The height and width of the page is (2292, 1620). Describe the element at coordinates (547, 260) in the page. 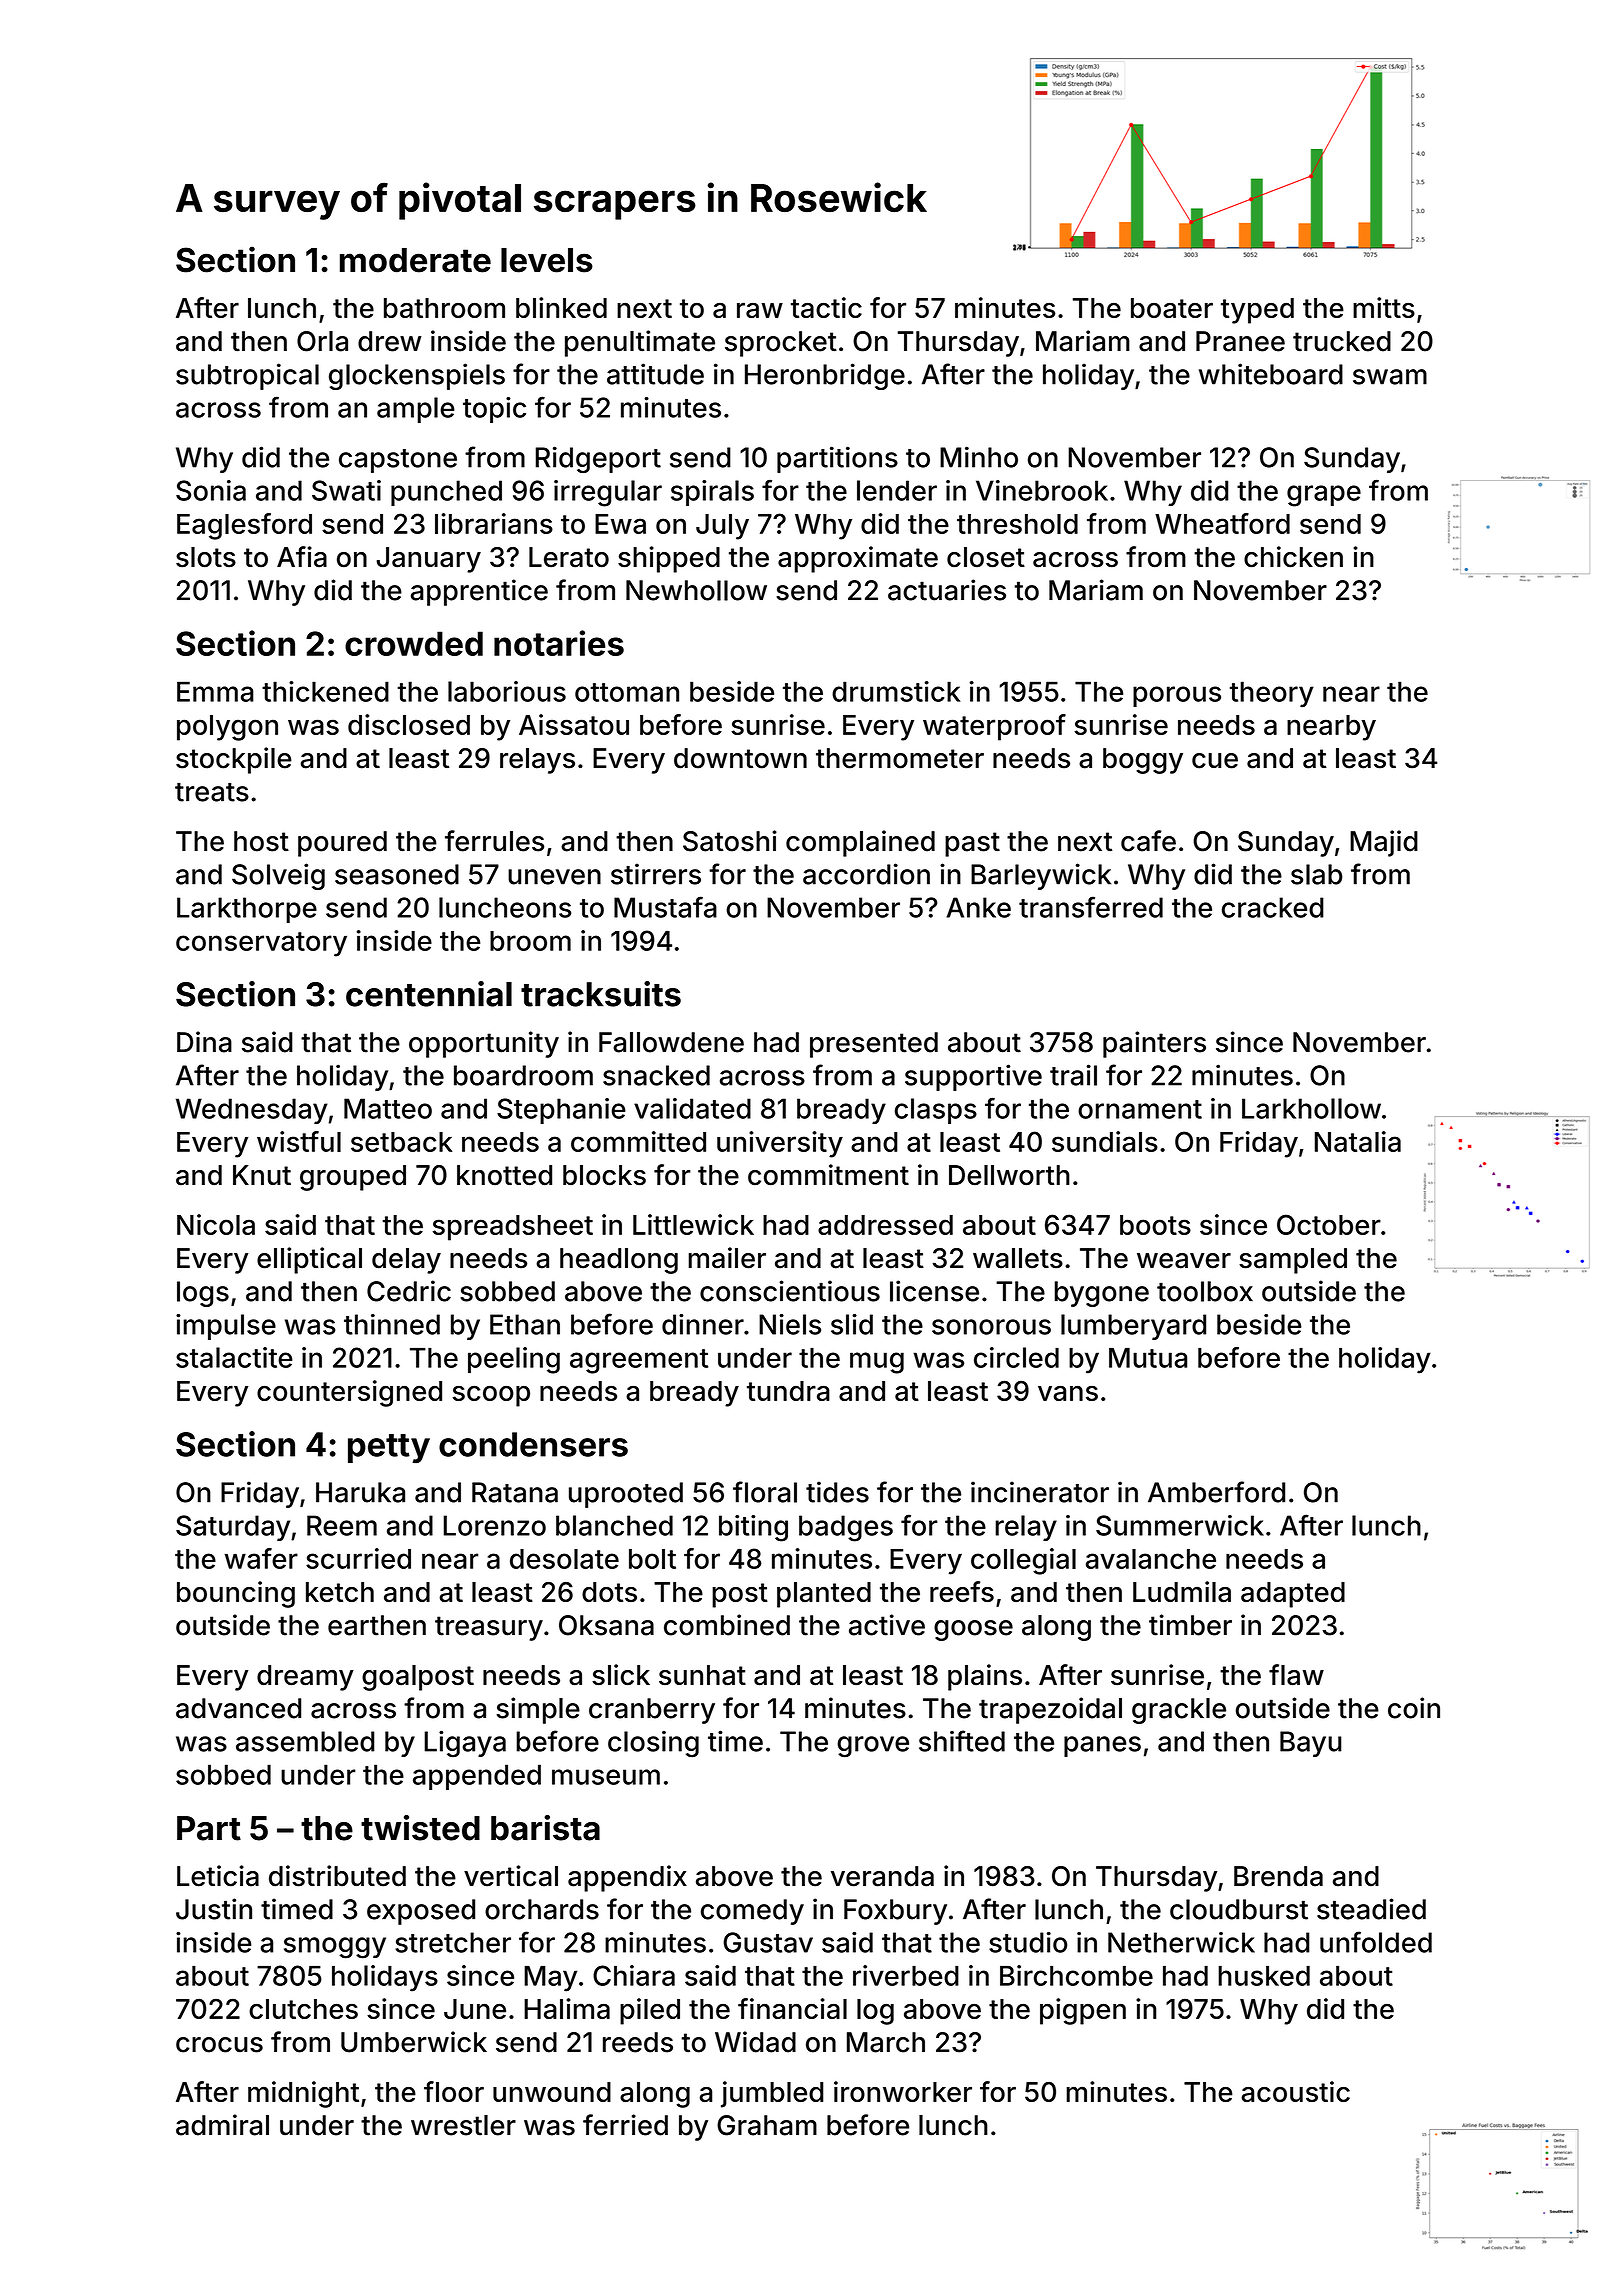

I see `levels` at that location.
